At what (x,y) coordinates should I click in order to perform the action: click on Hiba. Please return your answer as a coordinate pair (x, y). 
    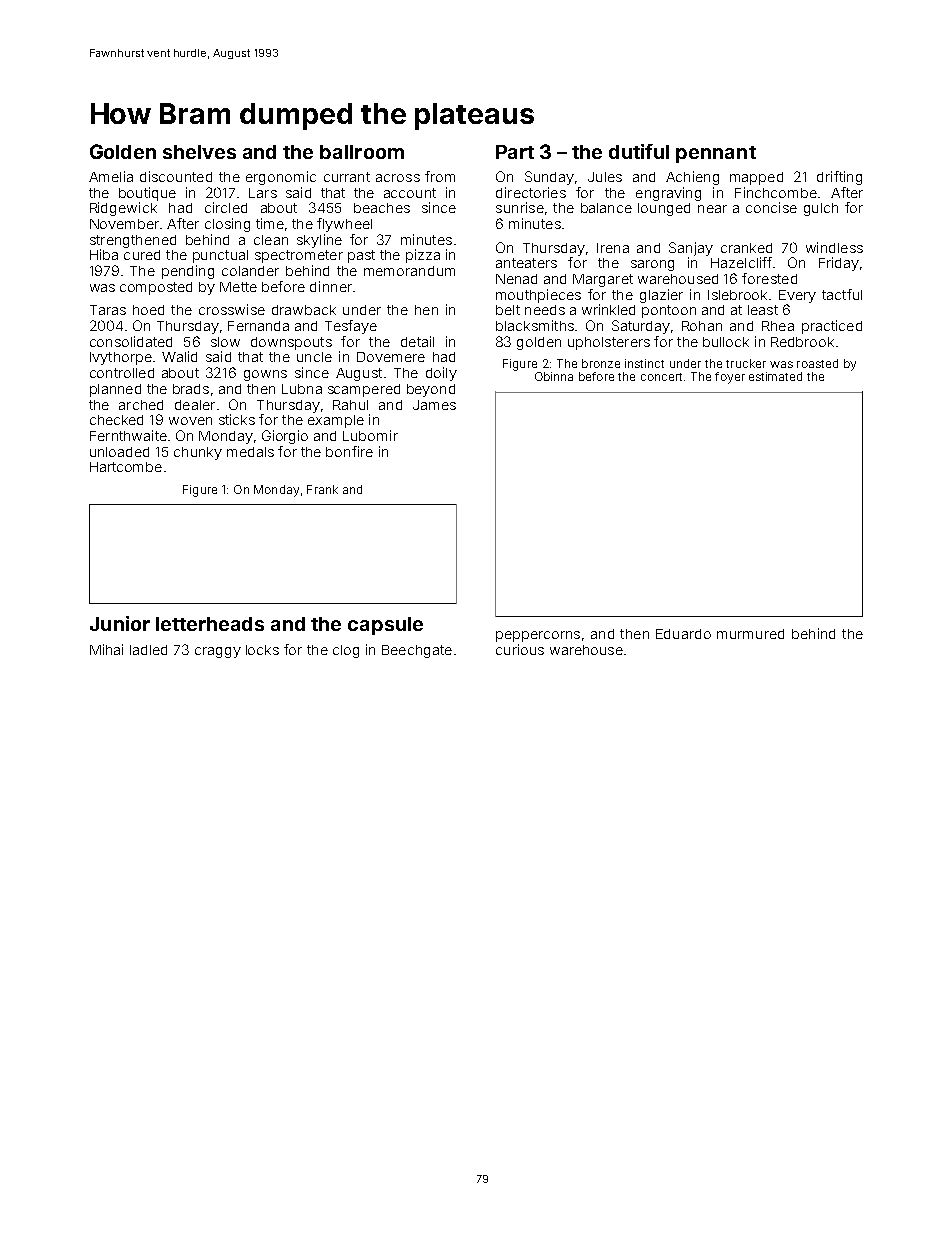
    Looking at the image, I should click on (104, 254).
